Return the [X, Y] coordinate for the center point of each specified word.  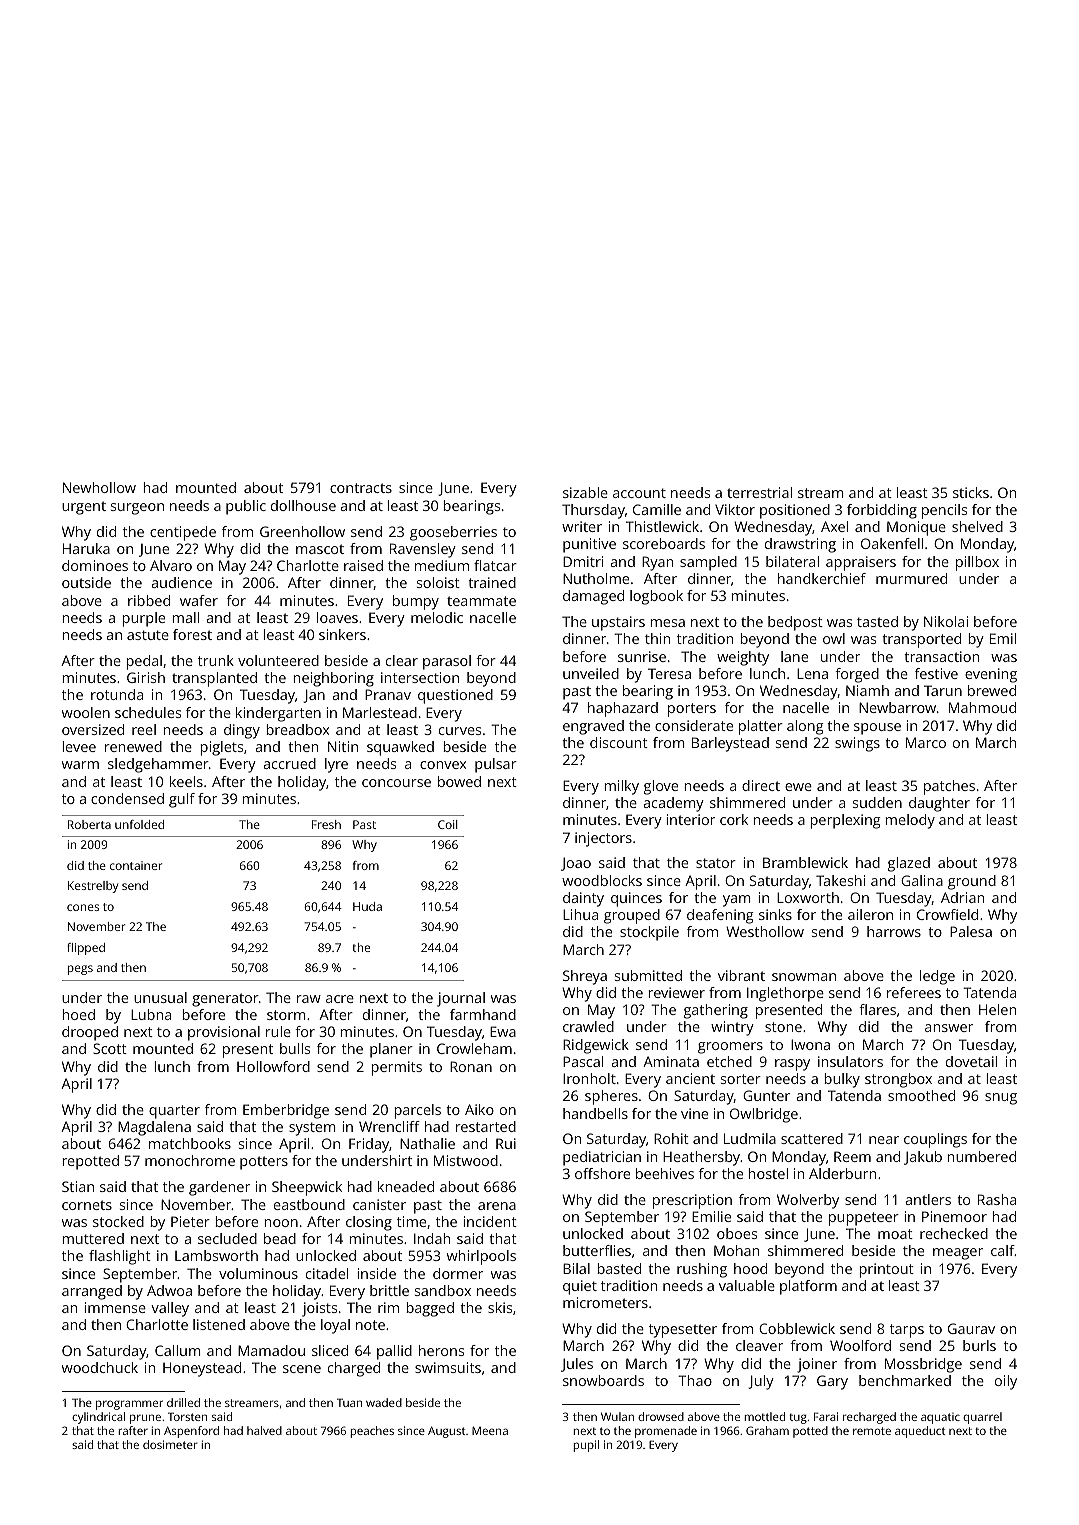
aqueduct [920, 1432]
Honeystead [202, 1369]
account [639, 493]
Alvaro [171, 565]
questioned [455, 696]
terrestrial [759, 492]
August [447, 1432]
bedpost [795, 623]
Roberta [89, 824]
